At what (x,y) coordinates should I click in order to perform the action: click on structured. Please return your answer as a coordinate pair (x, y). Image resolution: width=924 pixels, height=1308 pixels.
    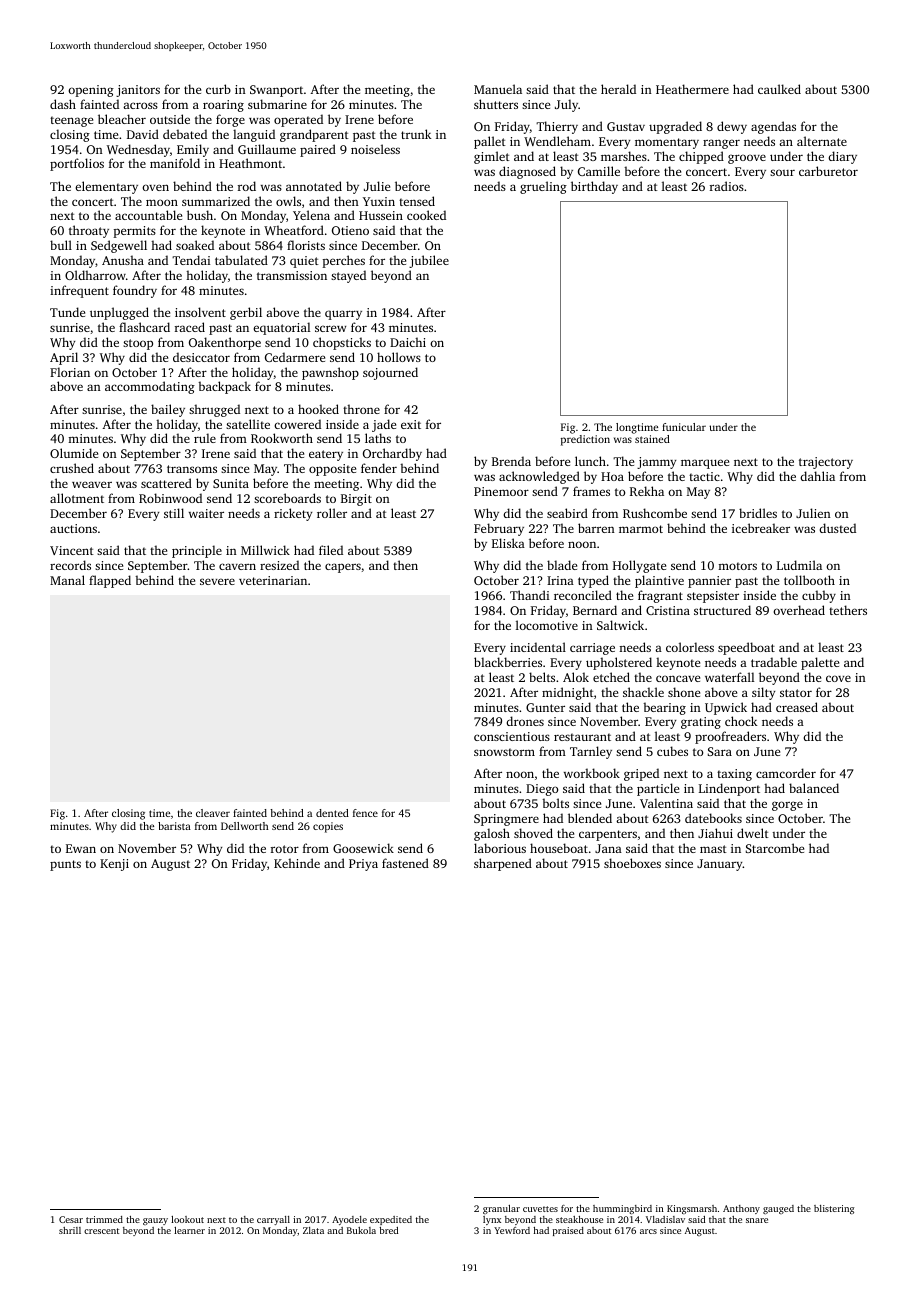
    Looking at the image, I should click on (722, 610).
